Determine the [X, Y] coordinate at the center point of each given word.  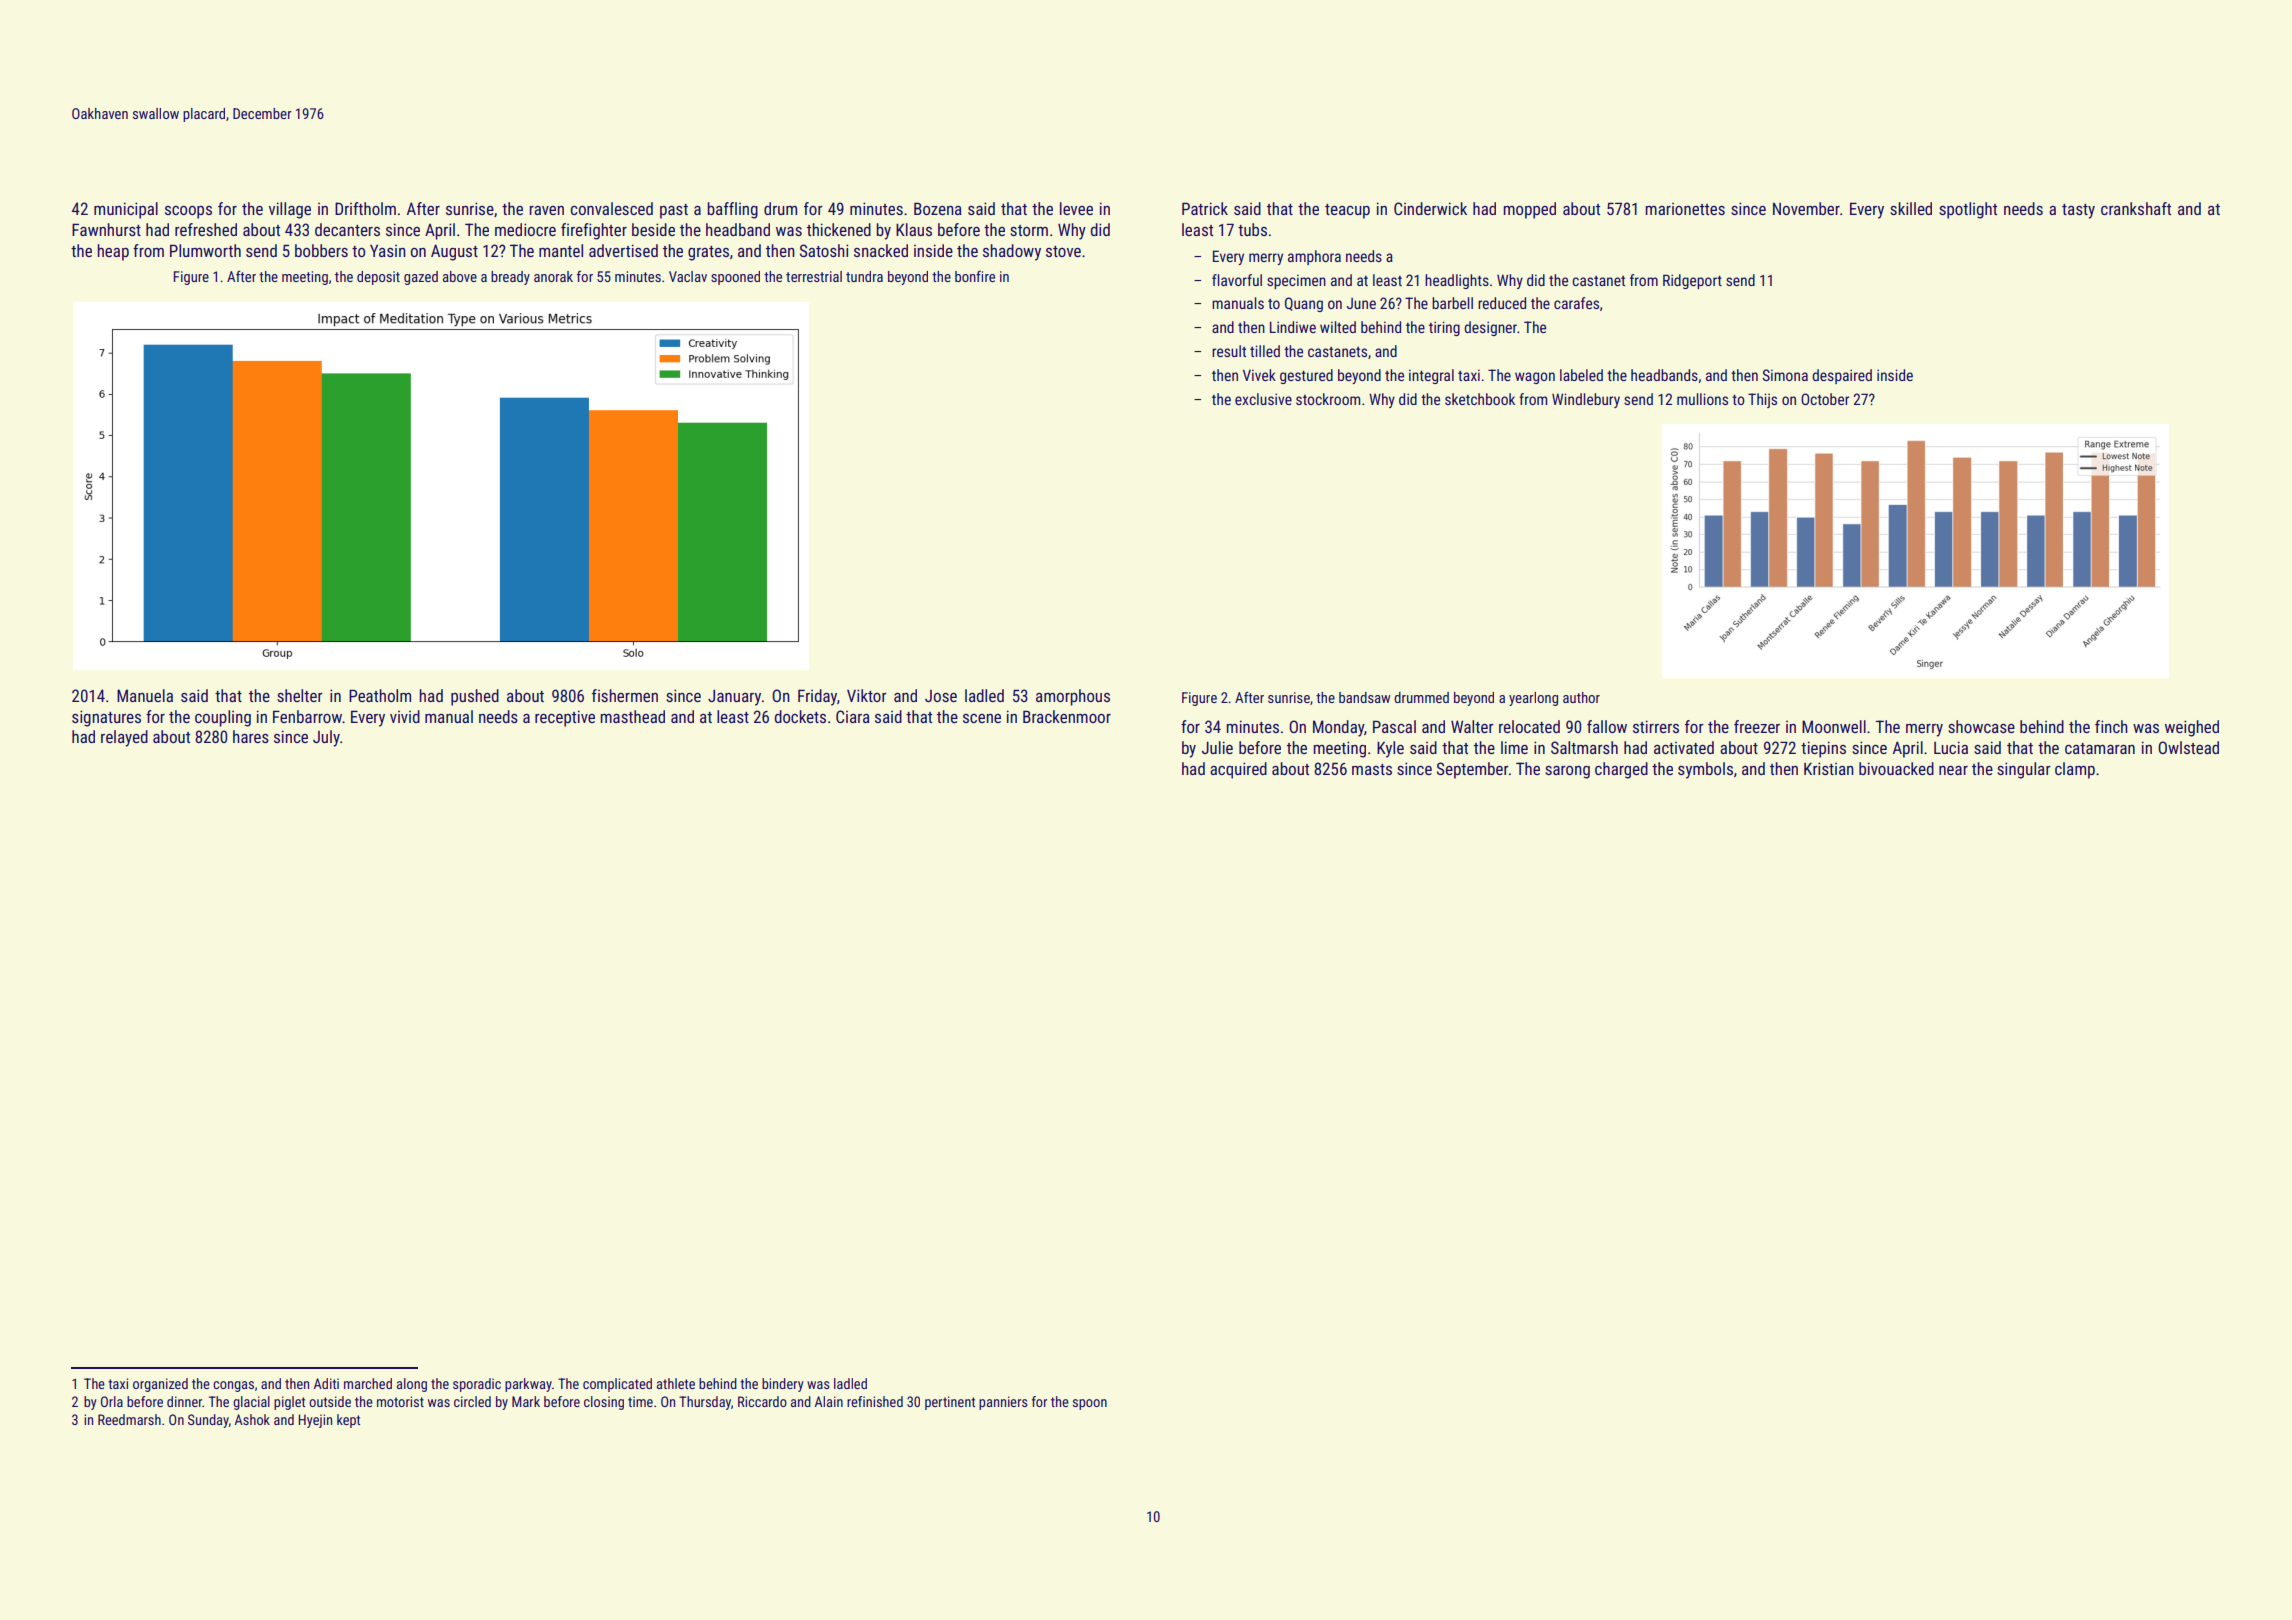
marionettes [1685, 209]
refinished [875, 1401]
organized [160, 1385]
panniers [1003, 1403]
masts [1372, 769]
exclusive [1263, 399]
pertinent [950, 1403]
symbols [1705, 770]
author [1581, 697]
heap [113, 252]
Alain [829, 1401]
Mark [526, 1401]
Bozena [938, 208]
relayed [124, 738]
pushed [475, 697]
